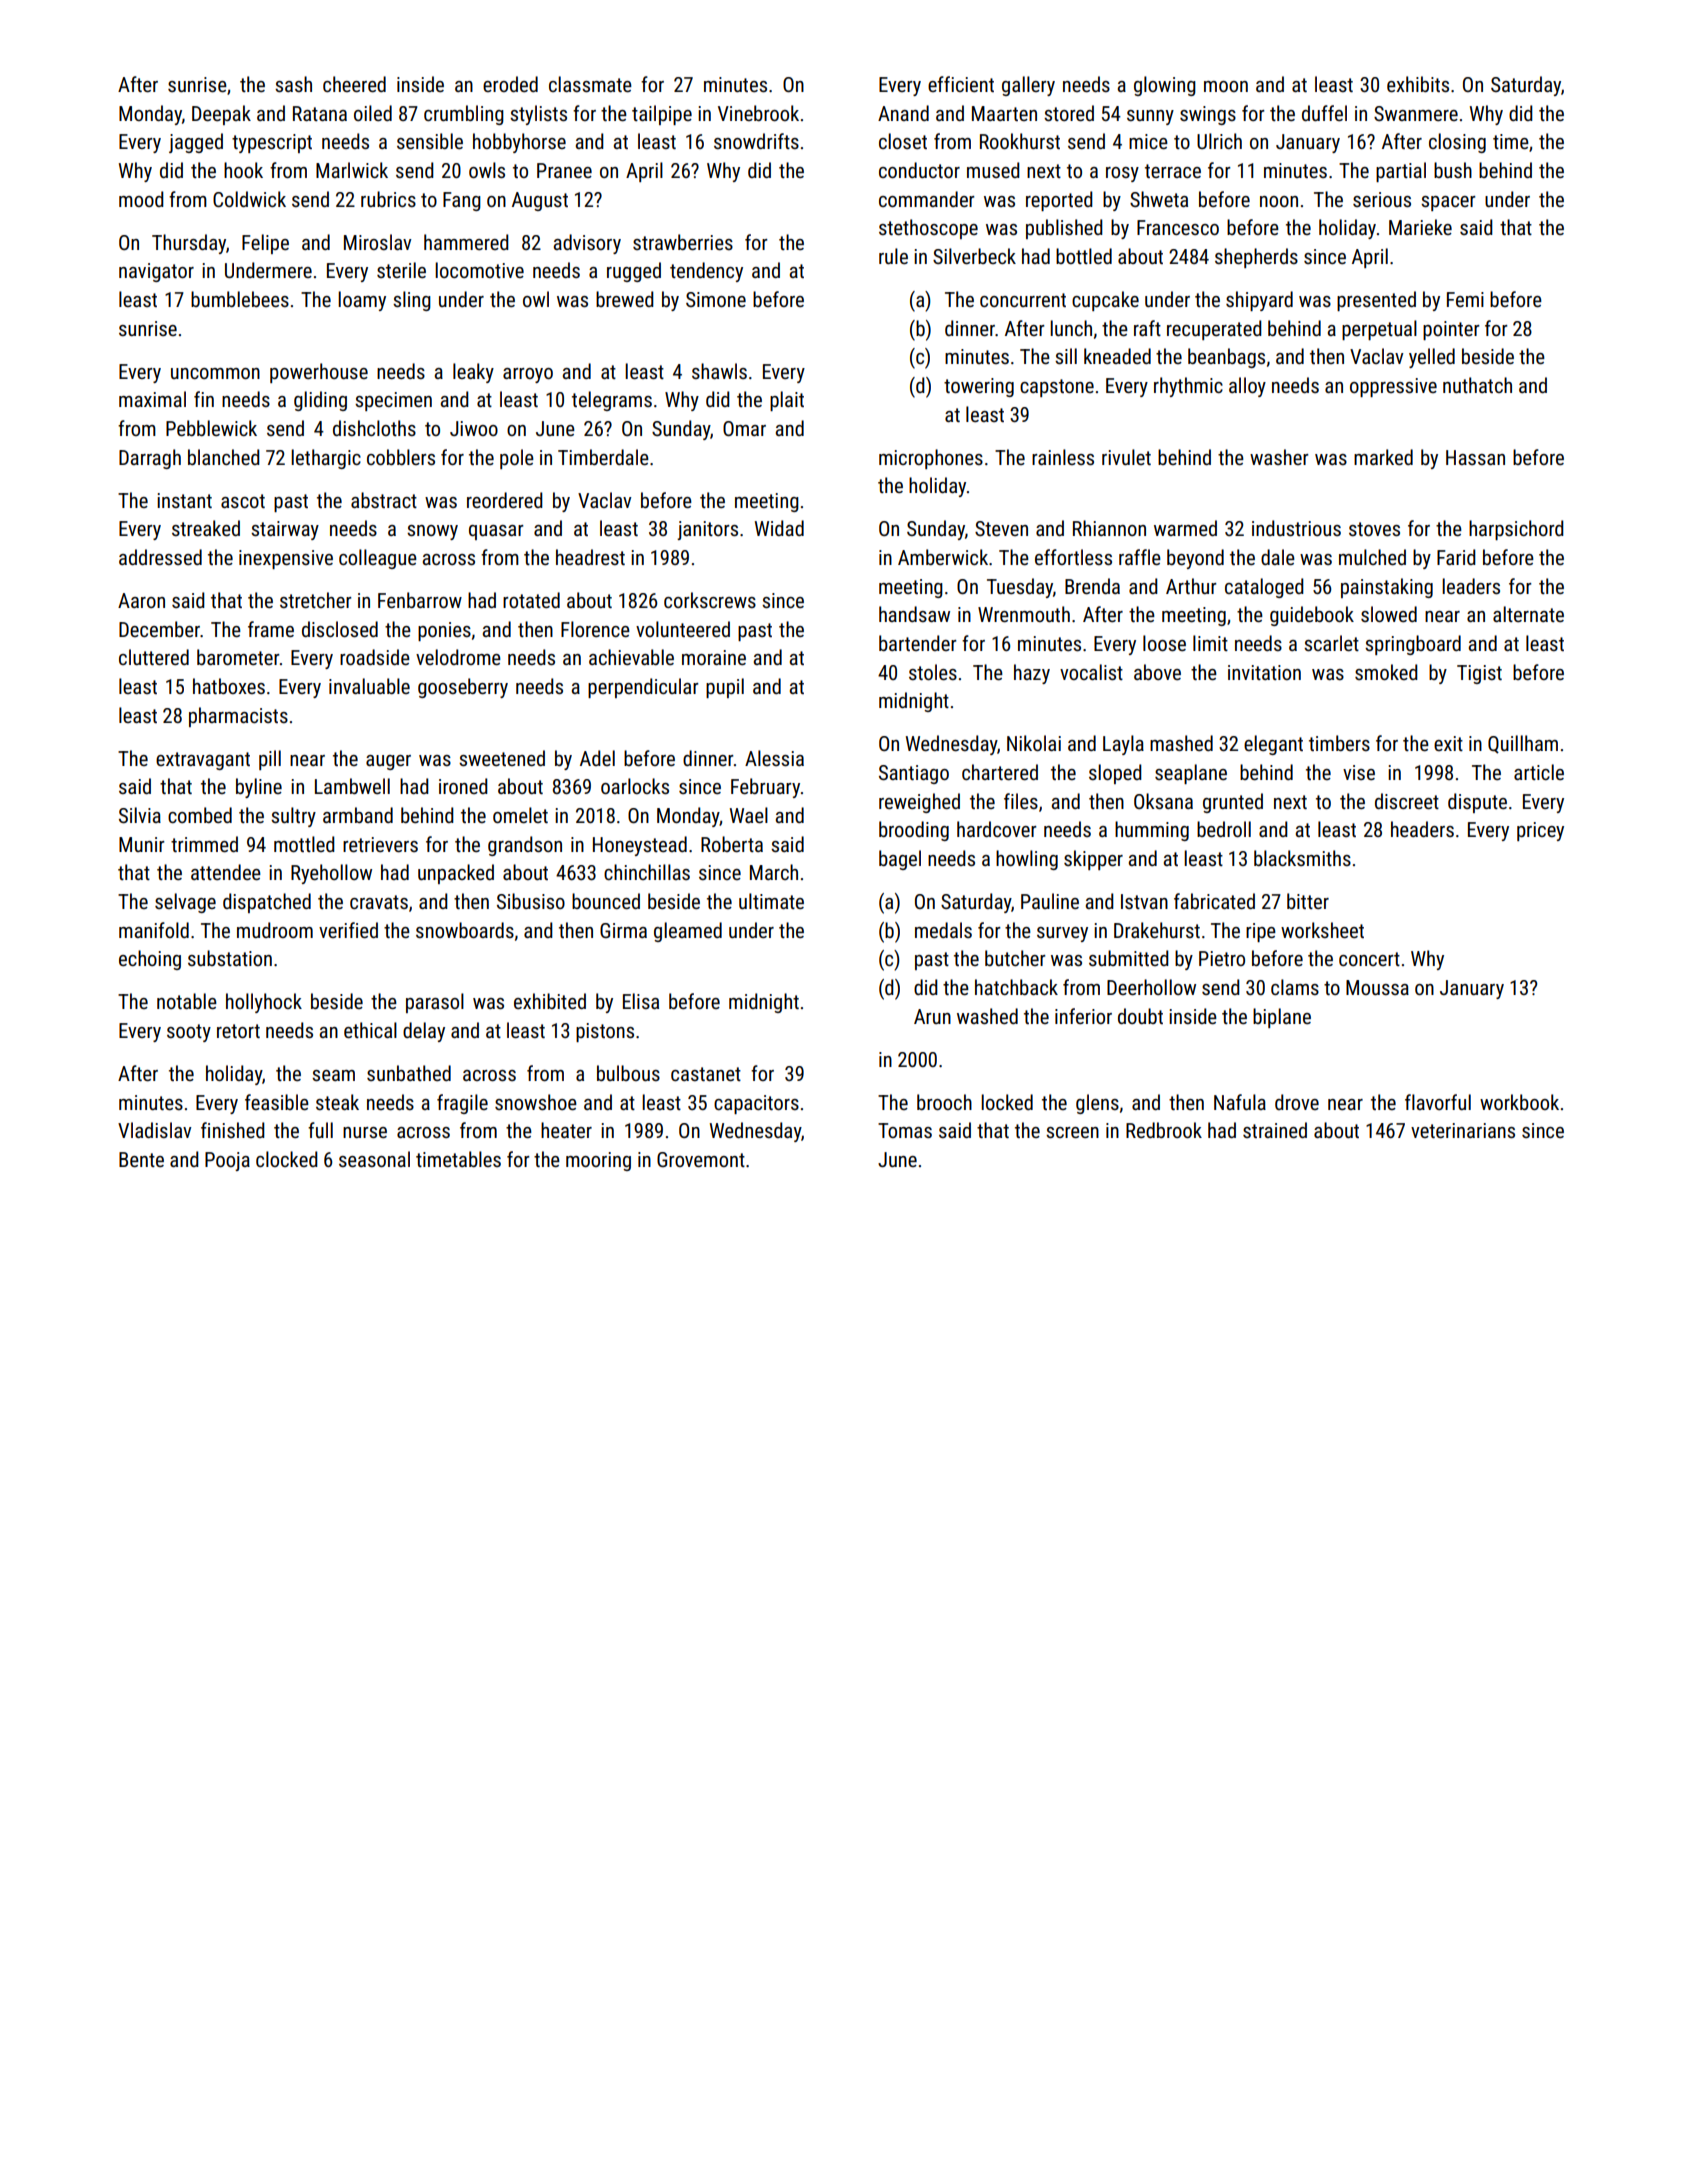 The image size is (1683, 2178). What do you see at coordinates (1032, 674) in the screenshot?
I see `hazy` at bounding box center [1032, 674].
